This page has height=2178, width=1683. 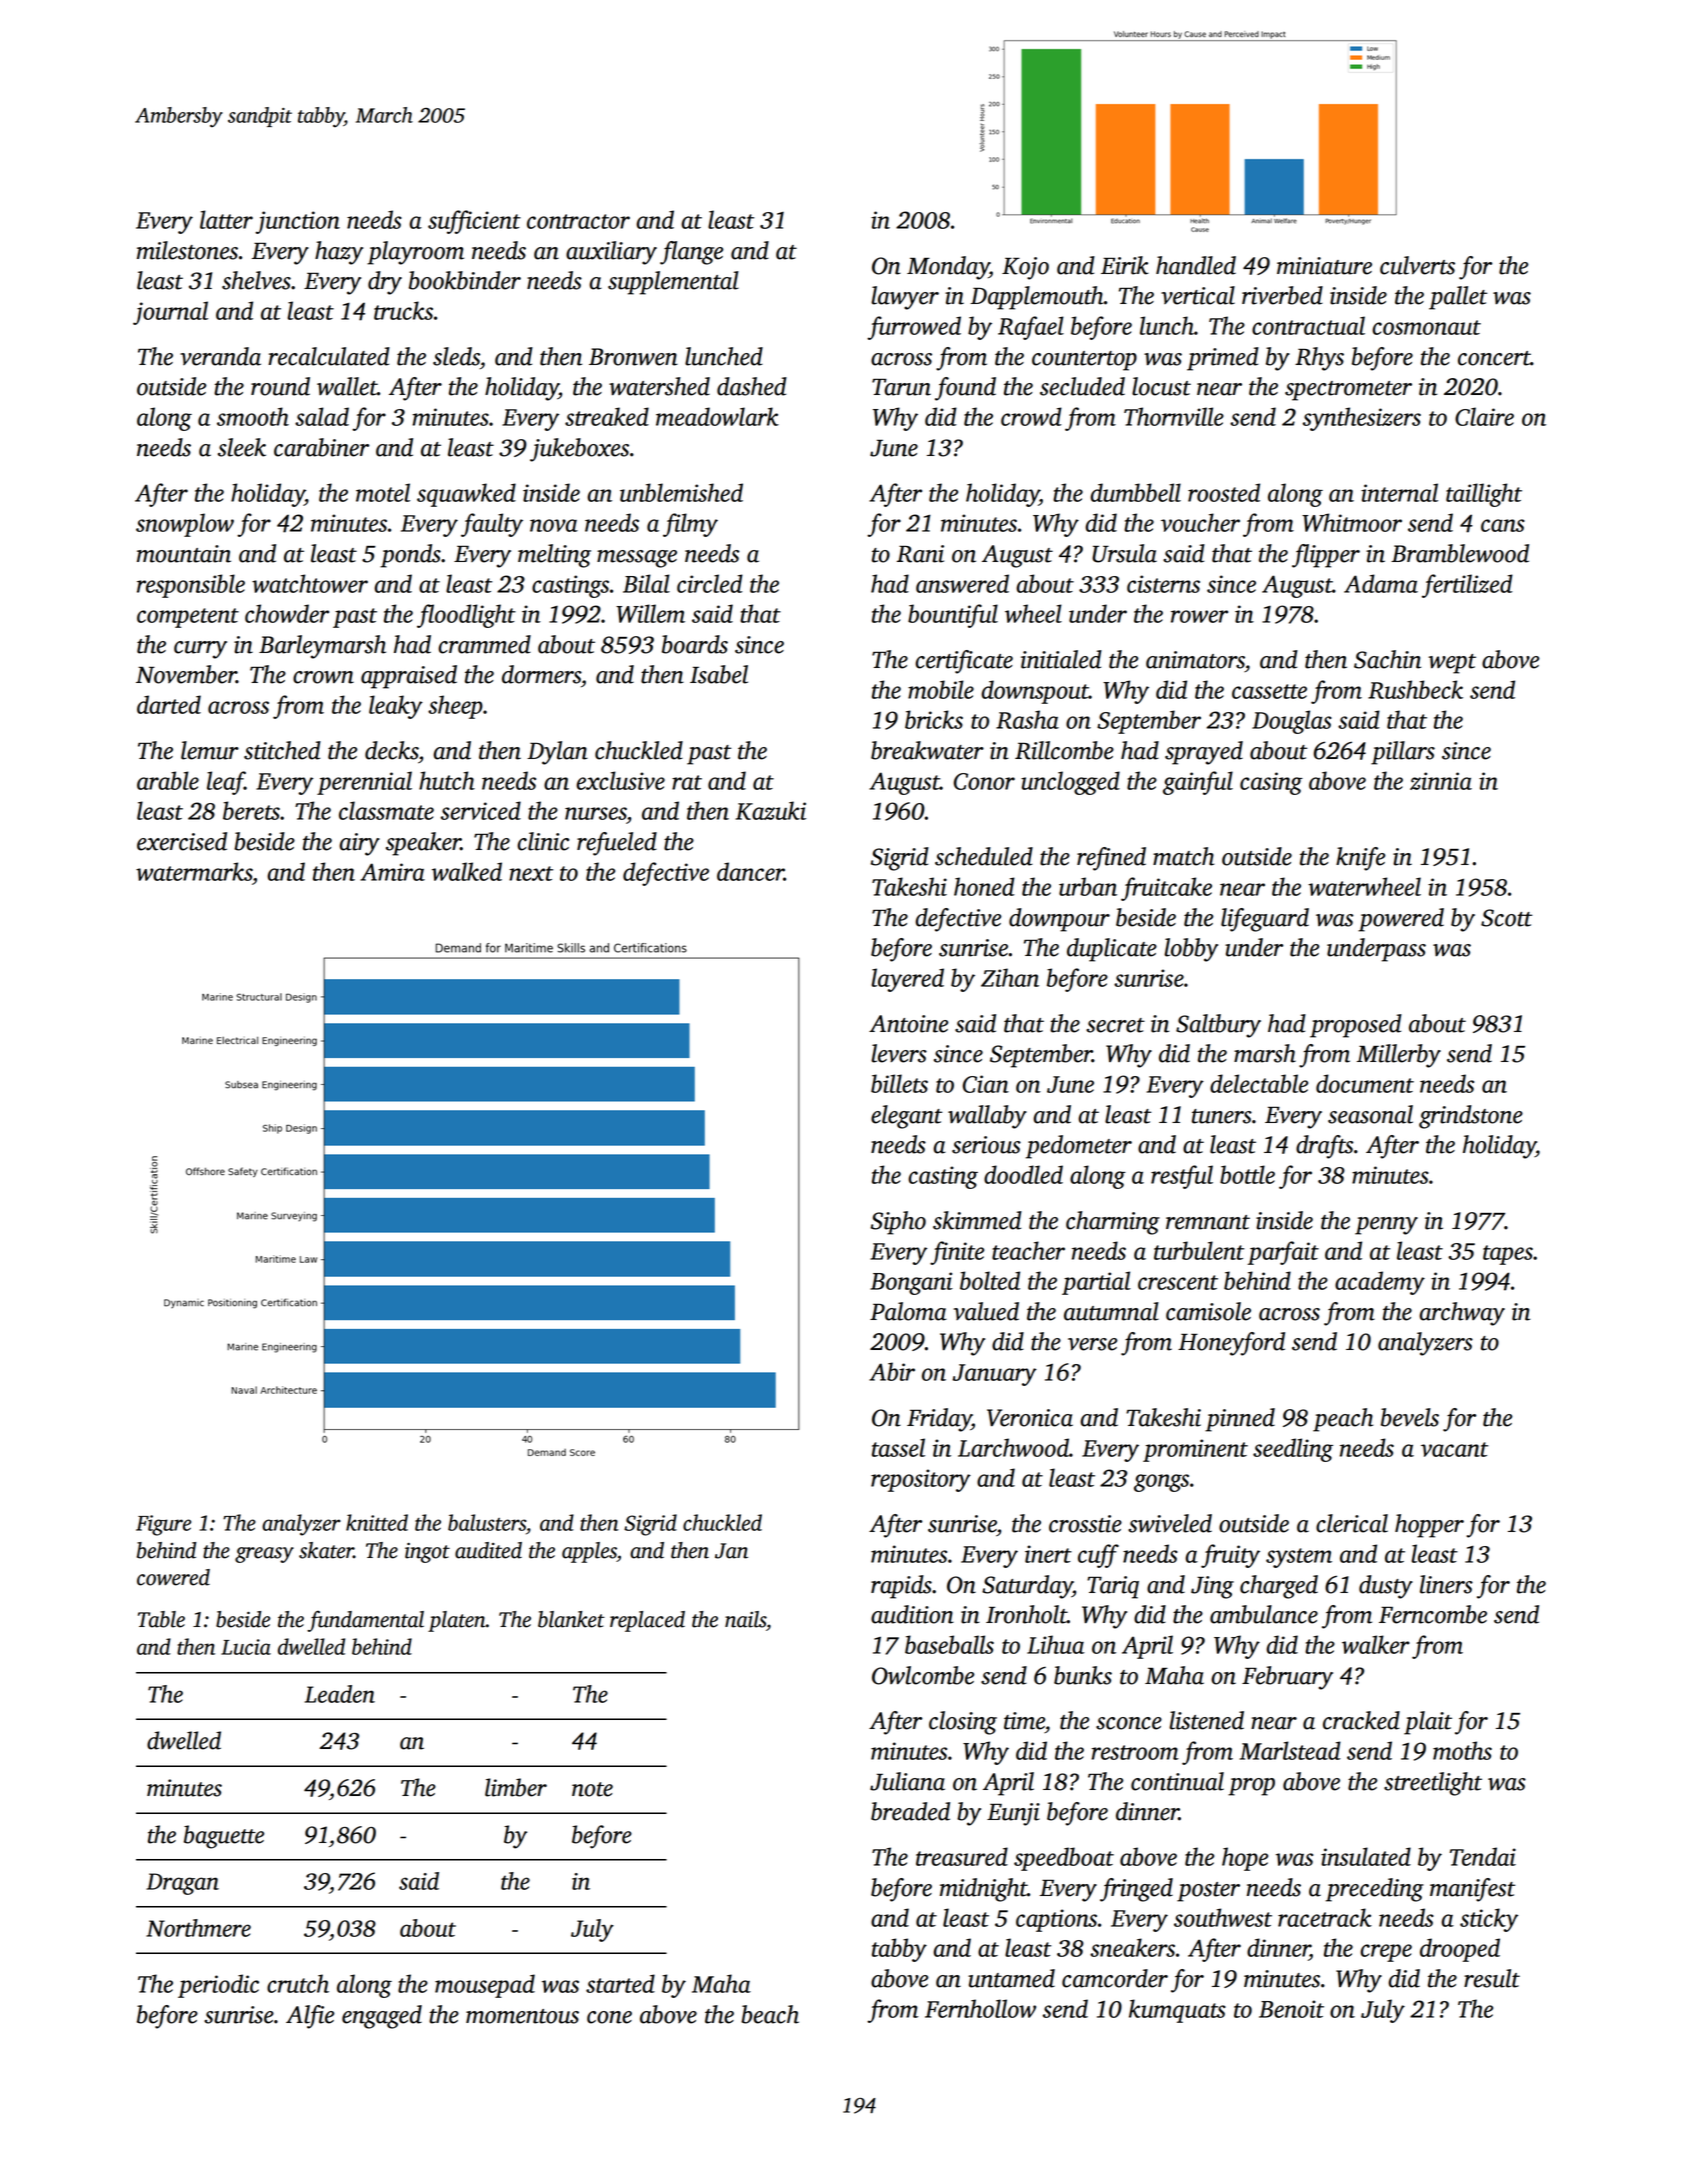 I want to click on archway, so click(x=1462, y=1314).
